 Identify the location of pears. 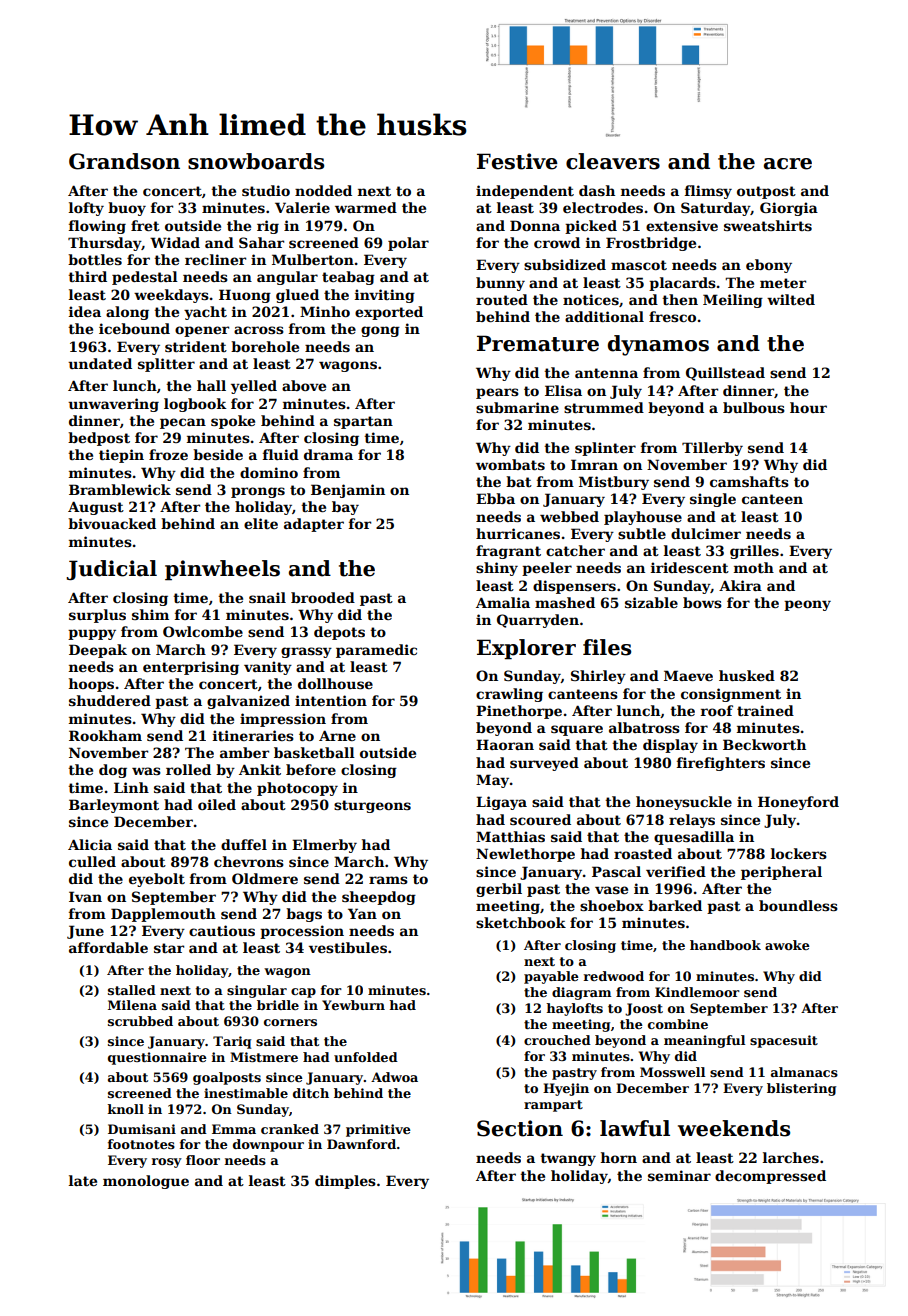
(497, 393).
